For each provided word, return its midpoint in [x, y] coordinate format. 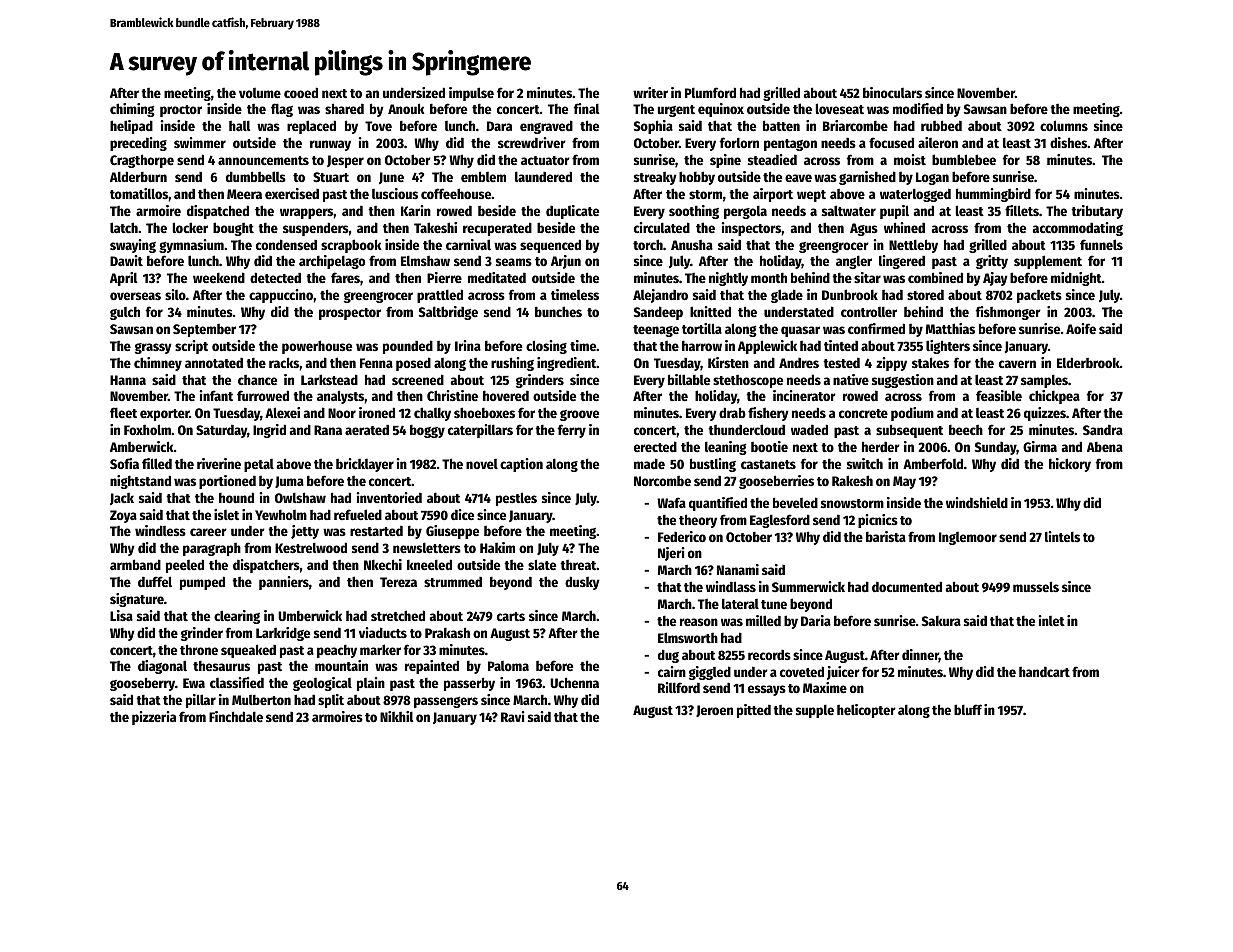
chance [257, 380]
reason [699, 622]
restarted [376, 531]
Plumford [710, 92]
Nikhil [396, 716]
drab [732, 412]
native [851, 379]
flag [282, 110]
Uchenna [574, 682]
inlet [1052, 620]
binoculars [892, 92]
